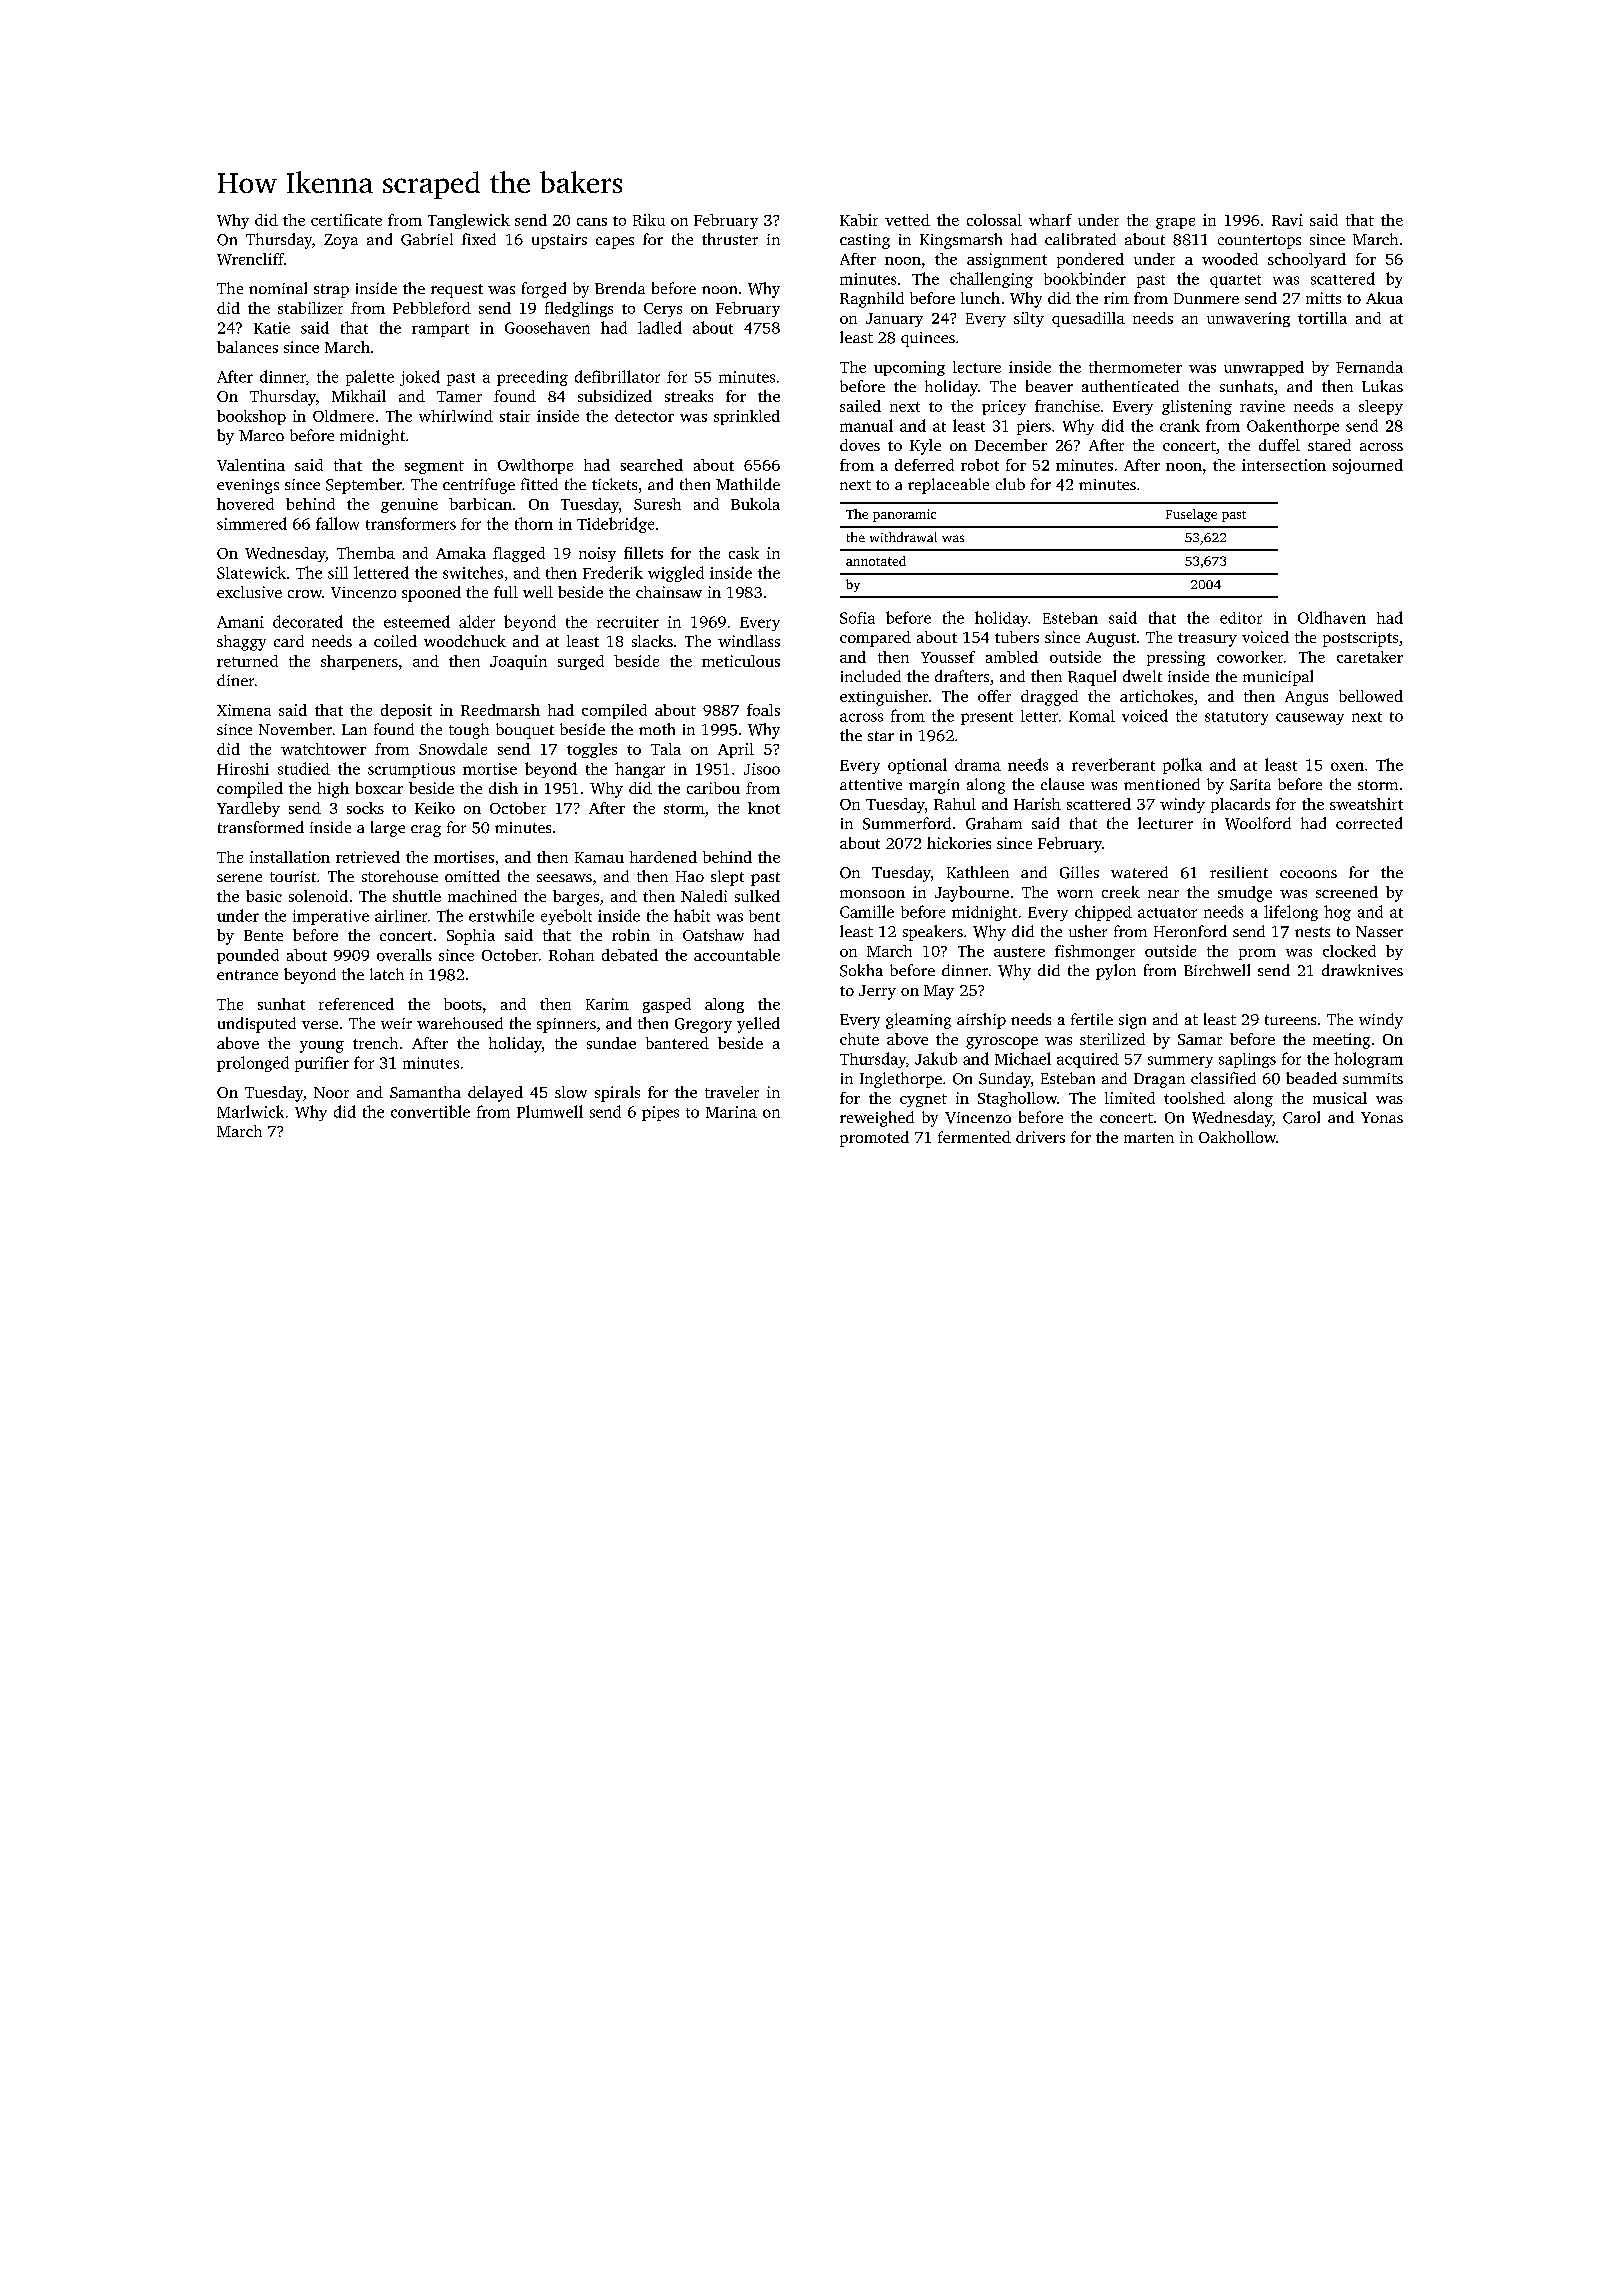 The width and height of the image is (1620, 2292). I want to click on September, so click(364, 486).
